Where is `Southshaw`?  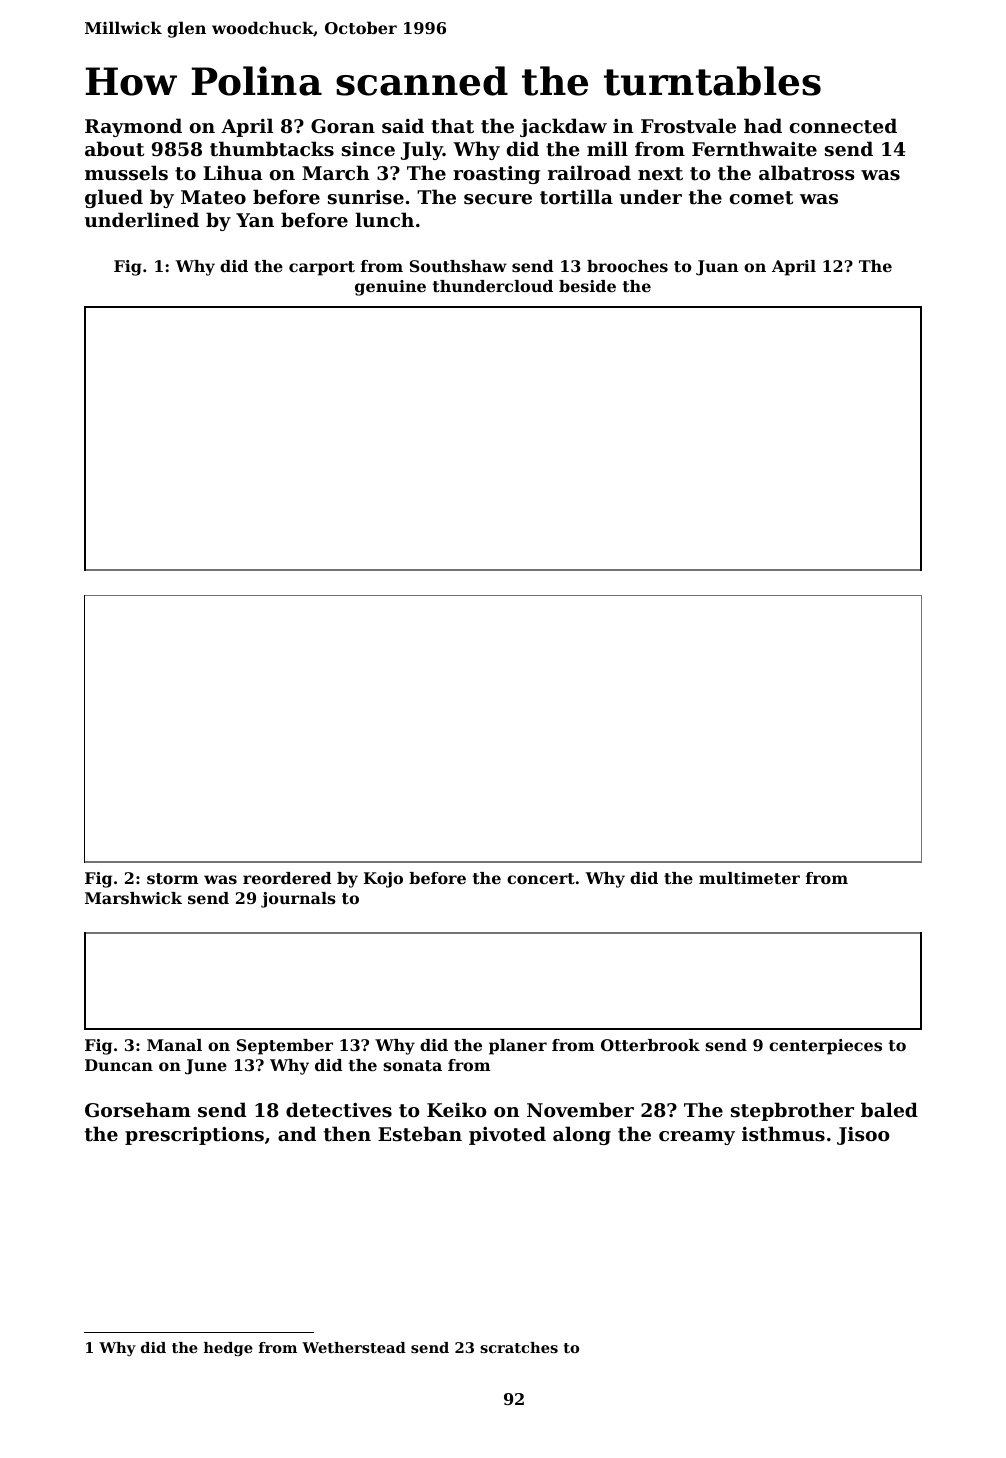
Southshaw is located at coordinates (458, 266).
